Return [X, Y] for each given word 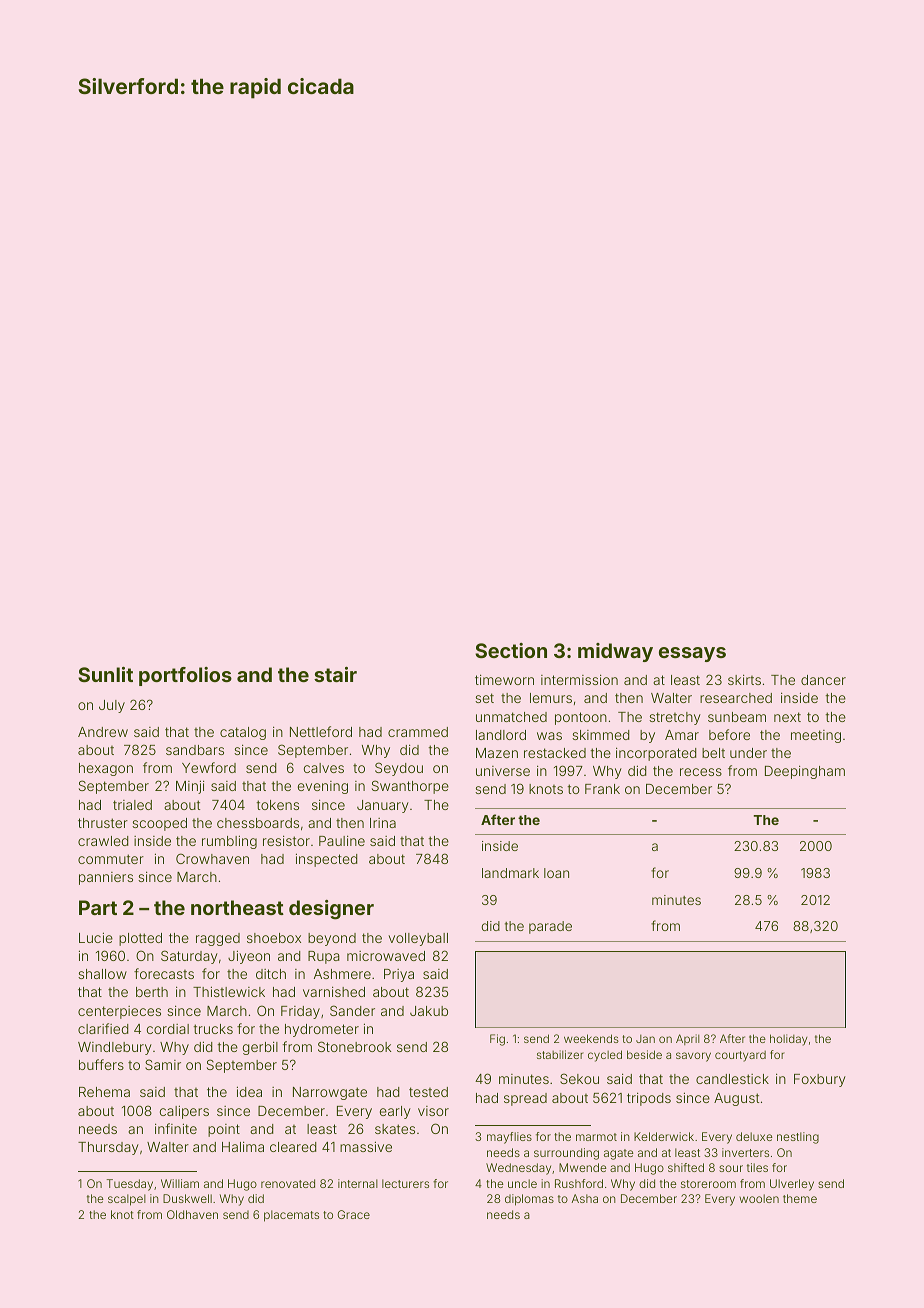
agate [619, 1154]
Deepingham [805, 772]
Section [511, 650]
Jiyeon [249, 957]
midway [615, 652]
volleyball [418, 939]
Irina [383, 823]
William [180, 1183]
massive [366, 1146]
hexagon [106, 769]
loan [556, 873]
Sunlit [105, 674]
